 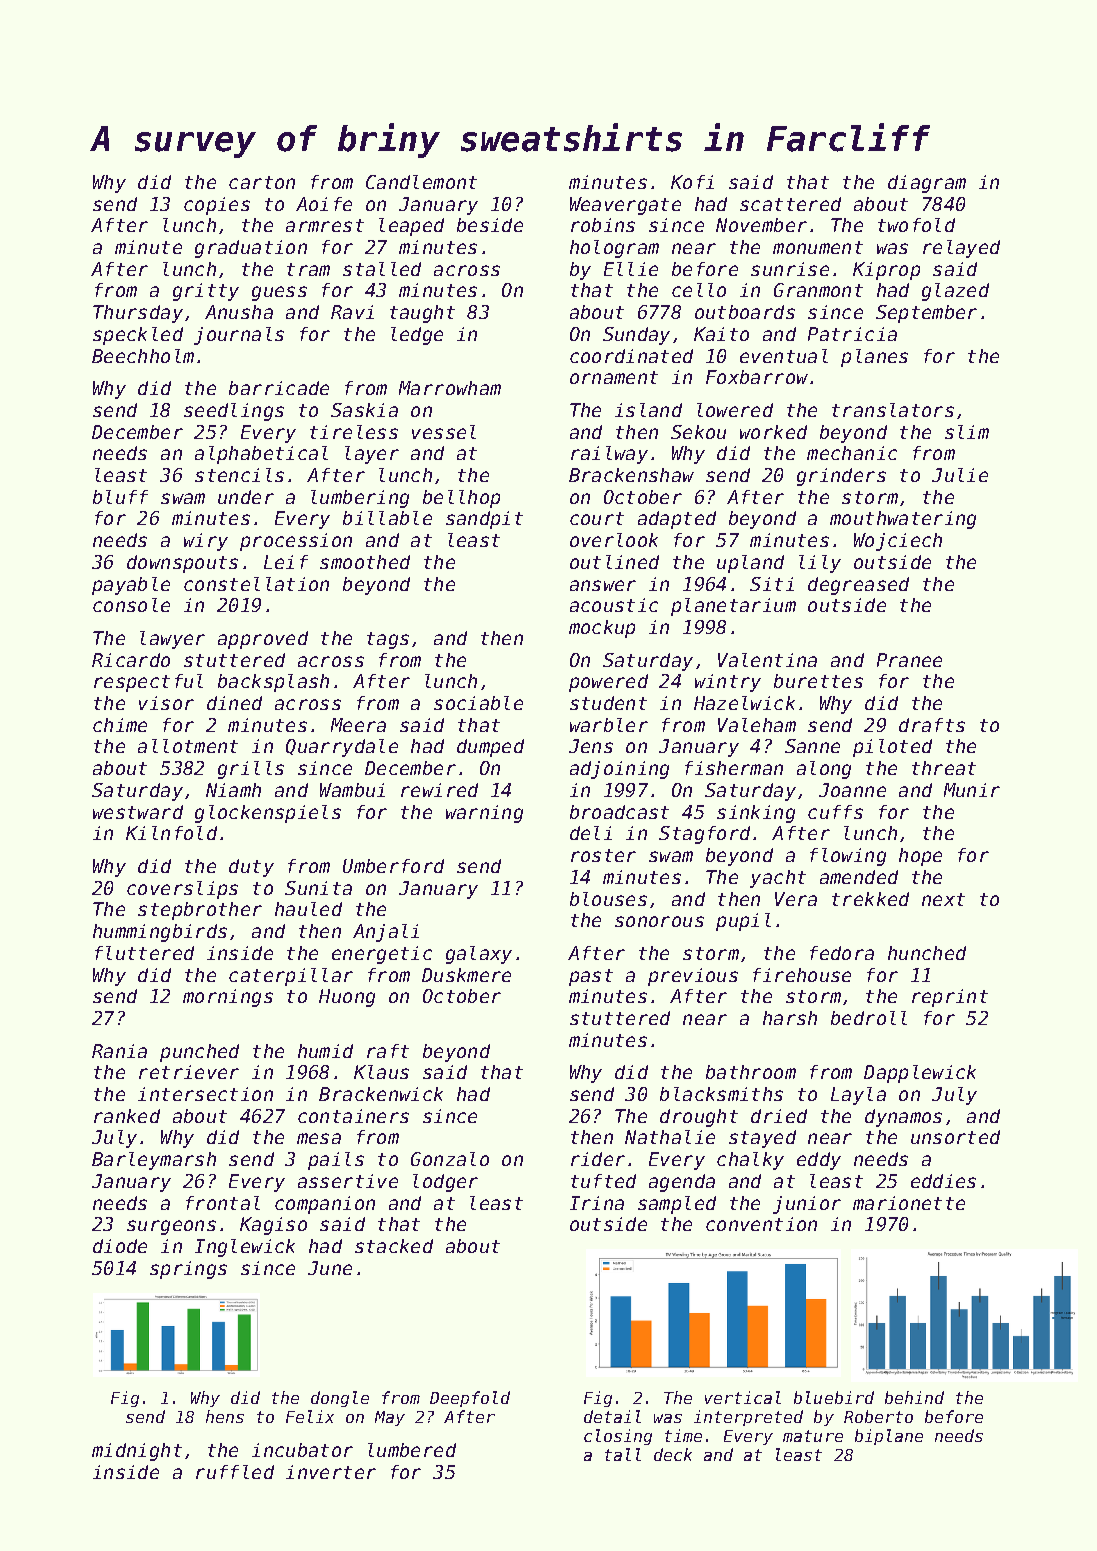 What do you see at coordinates (673, 1454) in the image?
I see `deck` at bounding box center [673, 1454].
